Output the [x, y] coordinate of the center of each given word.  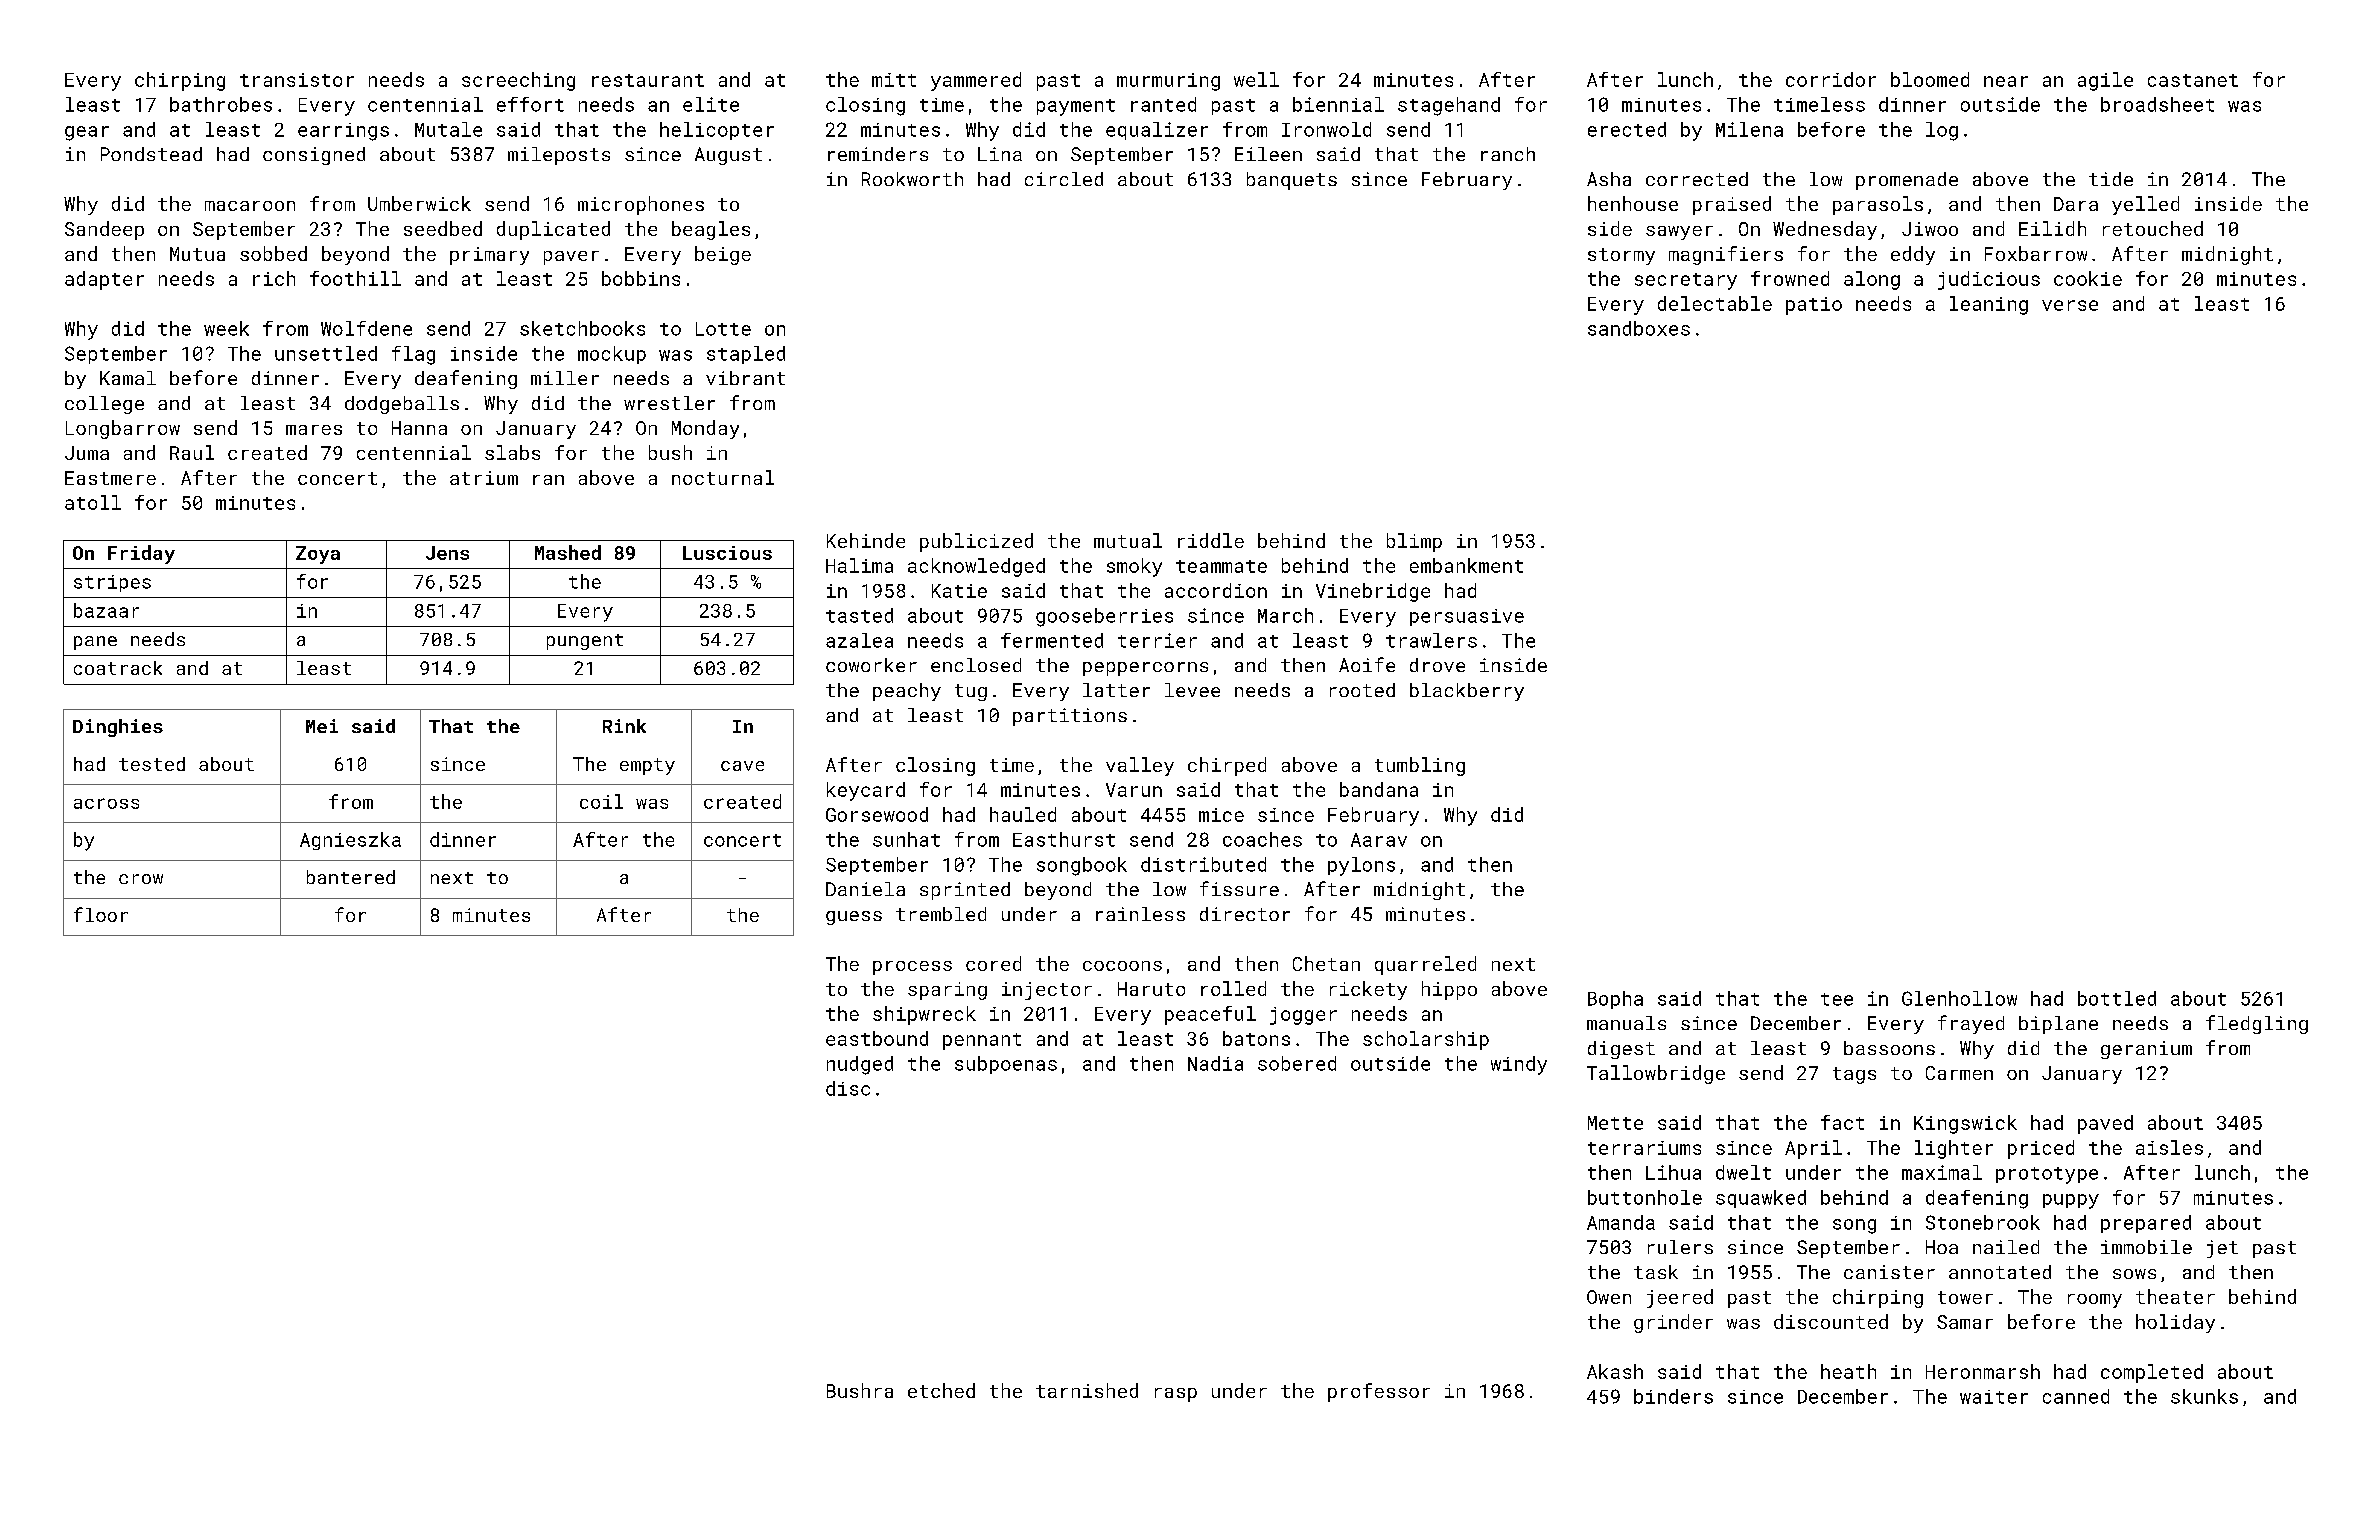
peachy [907, 692]
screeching [518, 81]
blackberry [1467, 692]
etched [941, 1390]
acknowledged [976, 567]
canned [2076, 1396]
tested [152, 764]
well [1256, 79]
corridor [1831, 79]
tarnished [1087, 1390]
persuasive [1467, 617]
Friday [141, 554]
